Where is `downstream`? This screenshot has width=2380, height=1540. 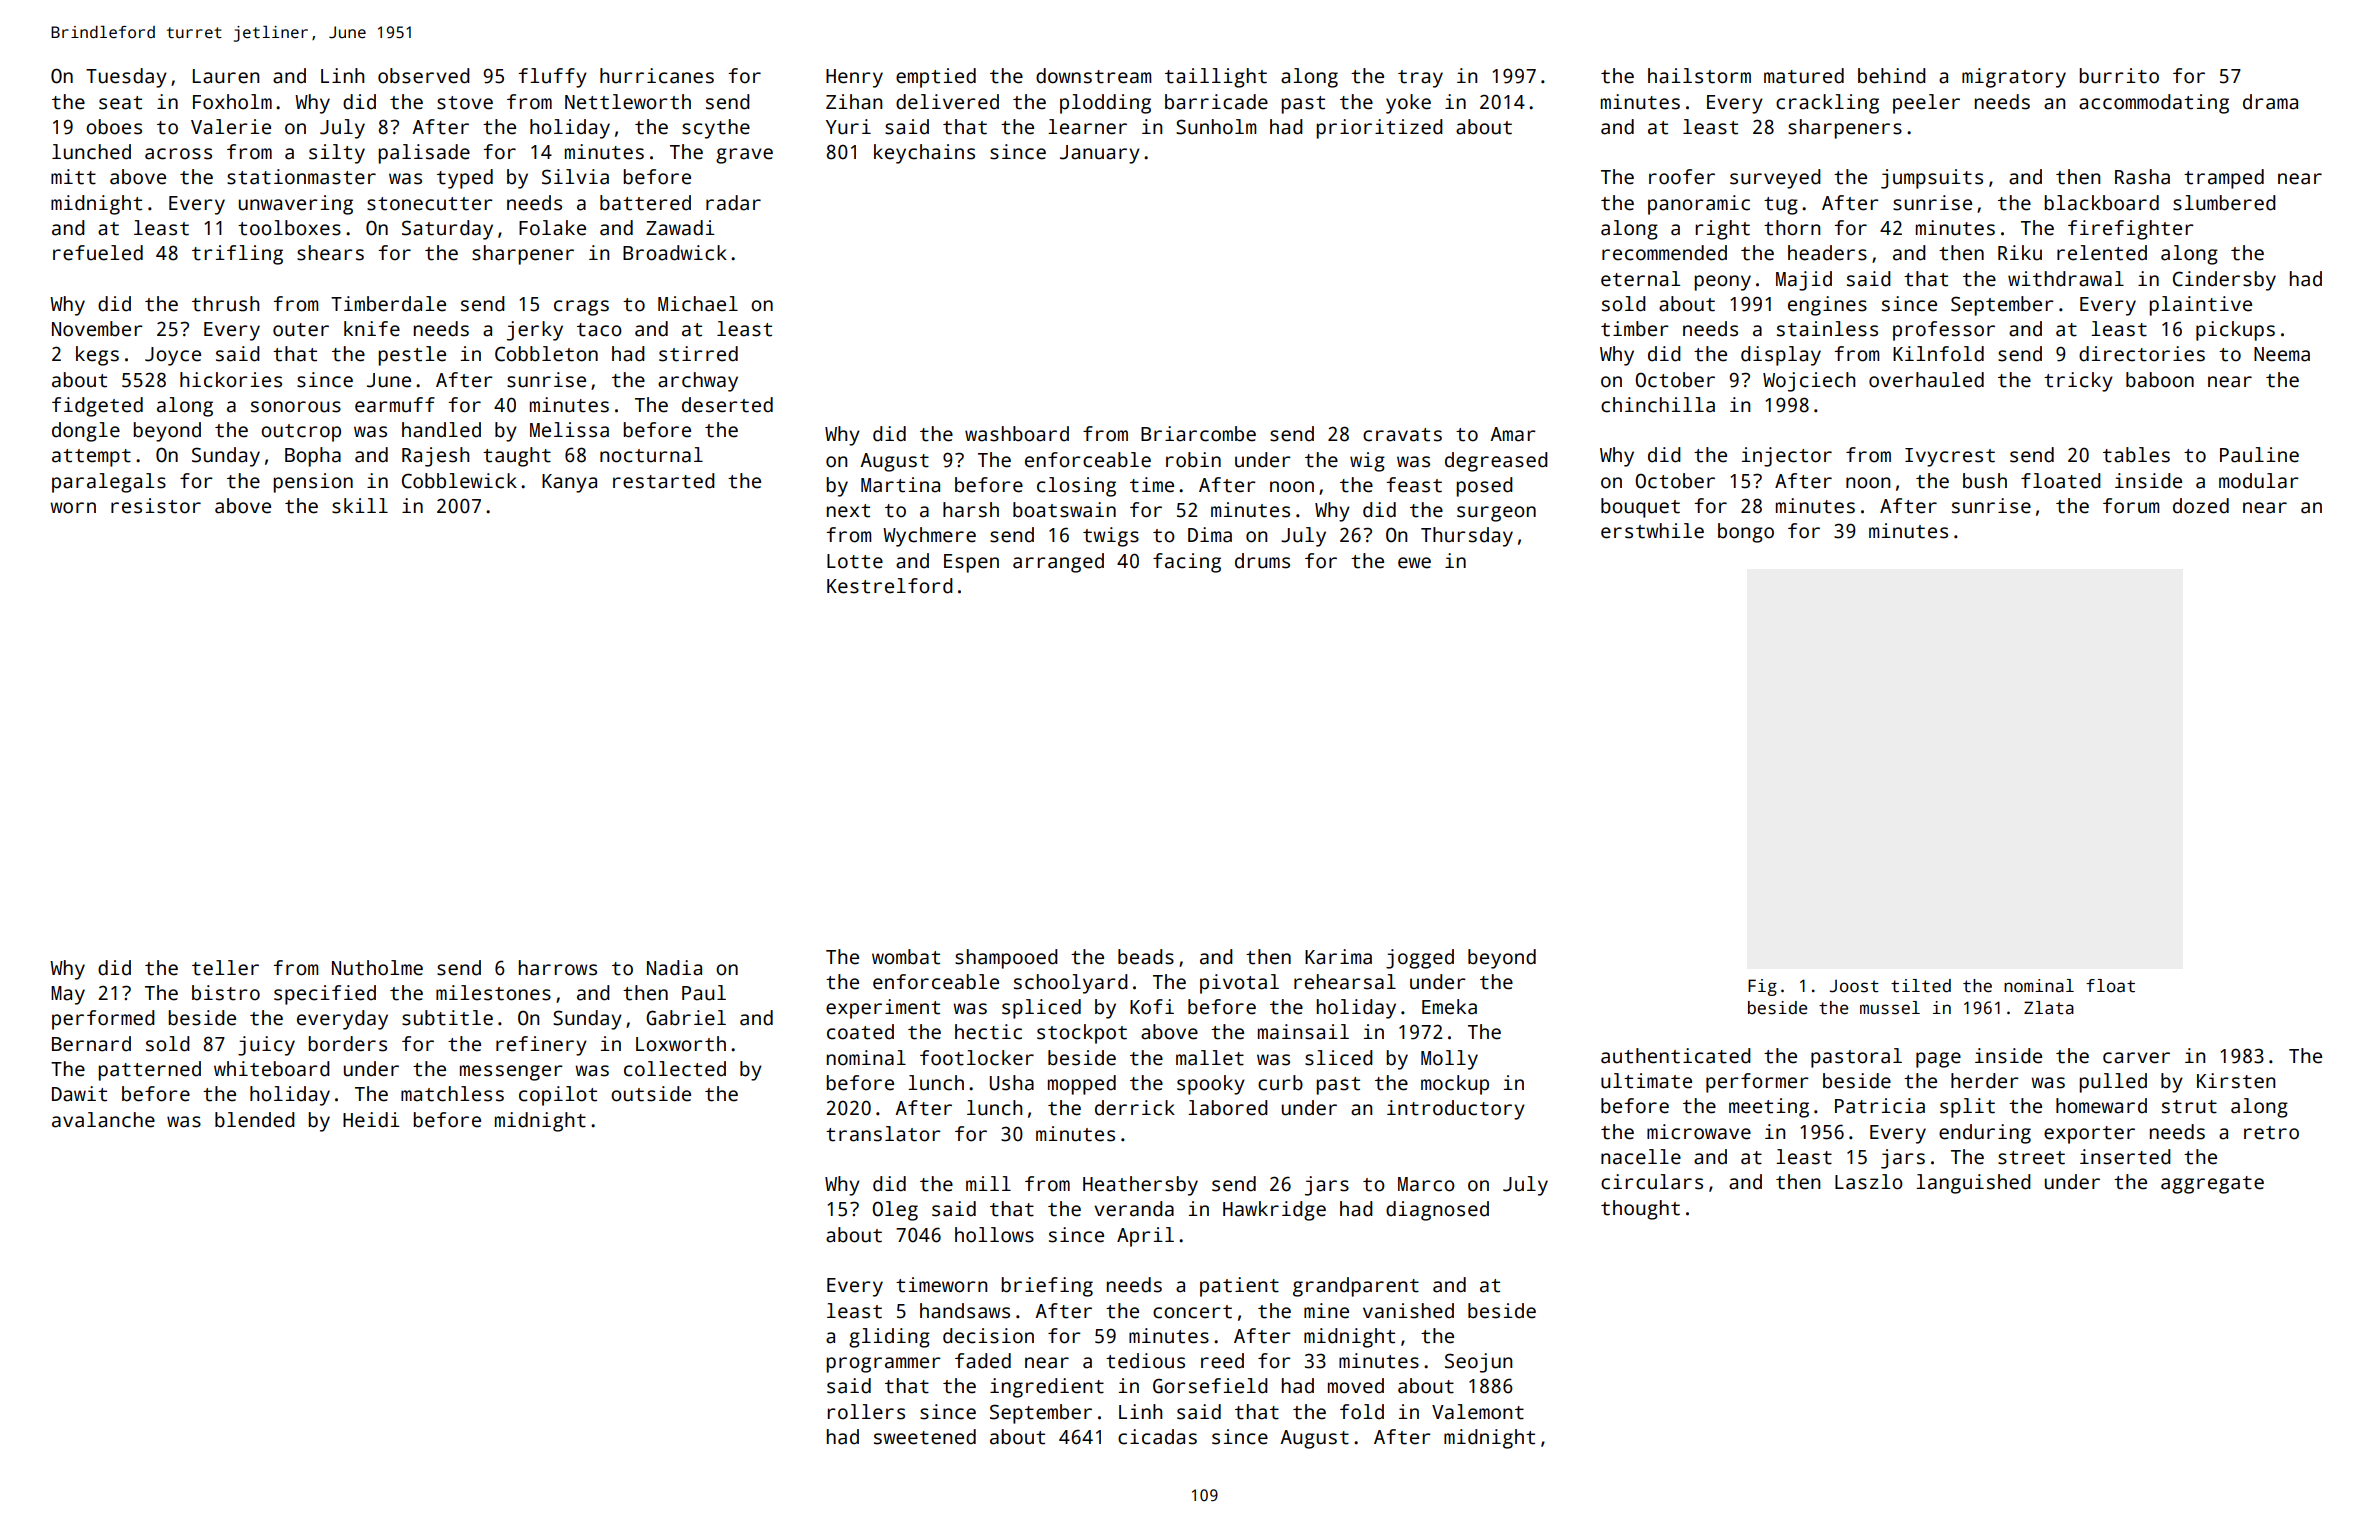
downstream is located at coordinates (1093, 76).
